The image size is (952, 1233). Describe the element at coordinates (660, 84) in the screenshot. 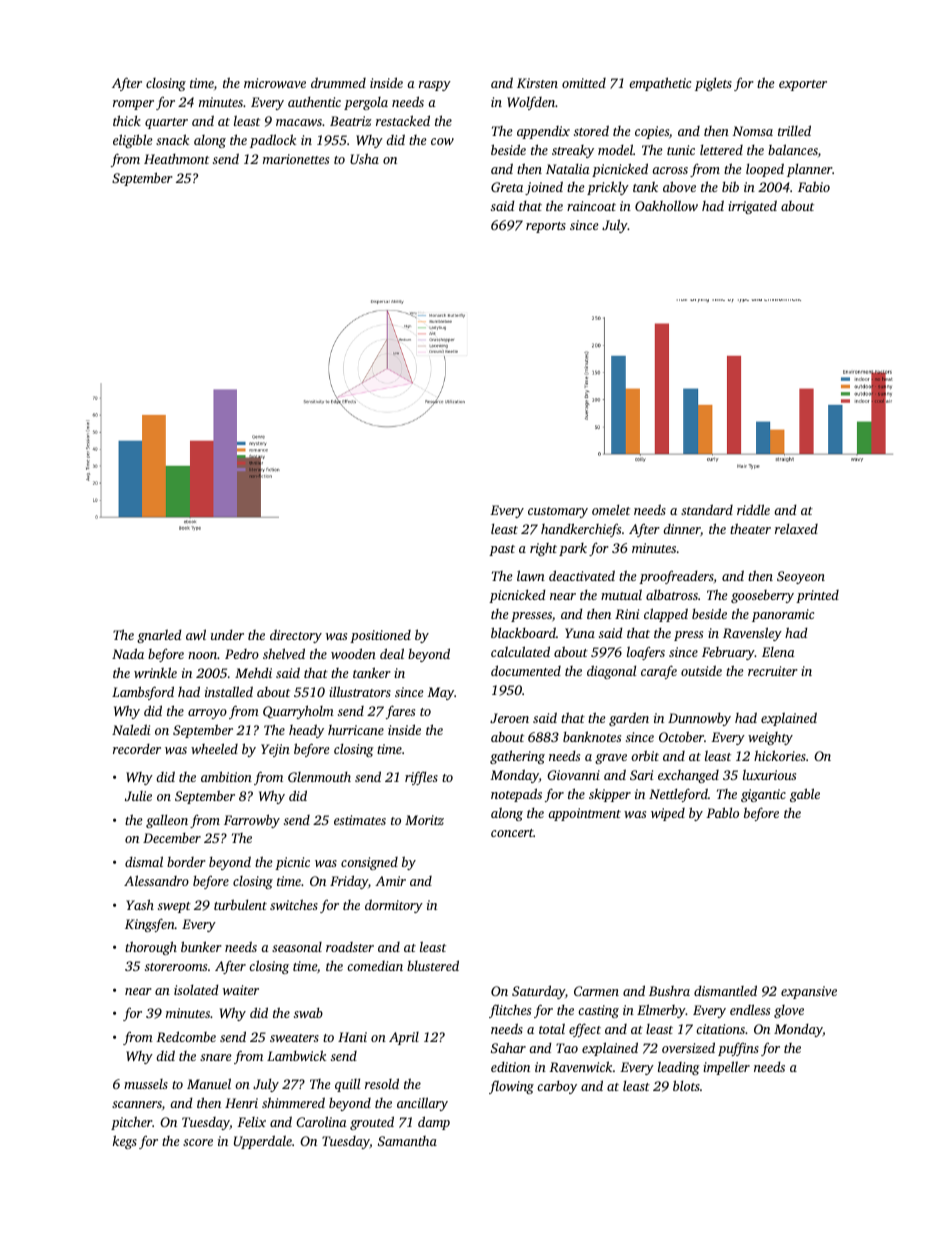

I see `empathetic` at that location.
